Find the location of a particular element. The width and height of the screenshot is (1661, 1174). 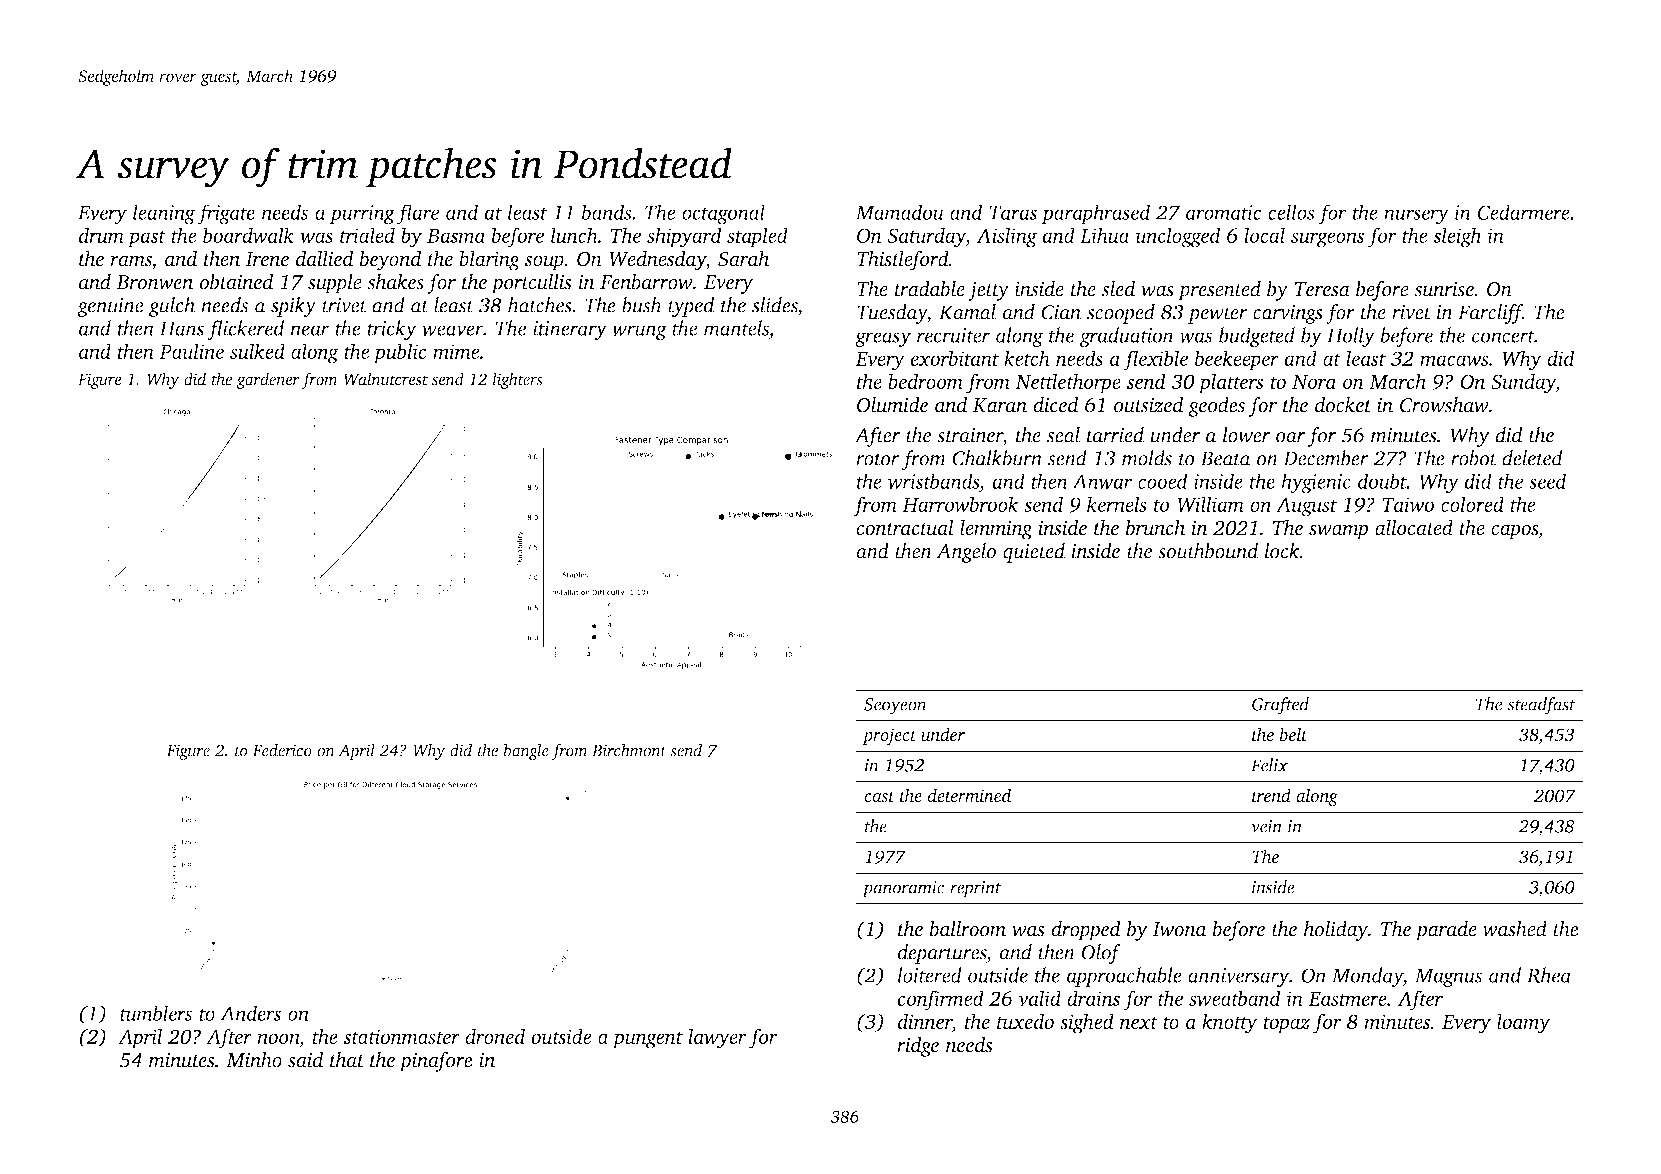

contractual is located at coordinates (905, 527).
